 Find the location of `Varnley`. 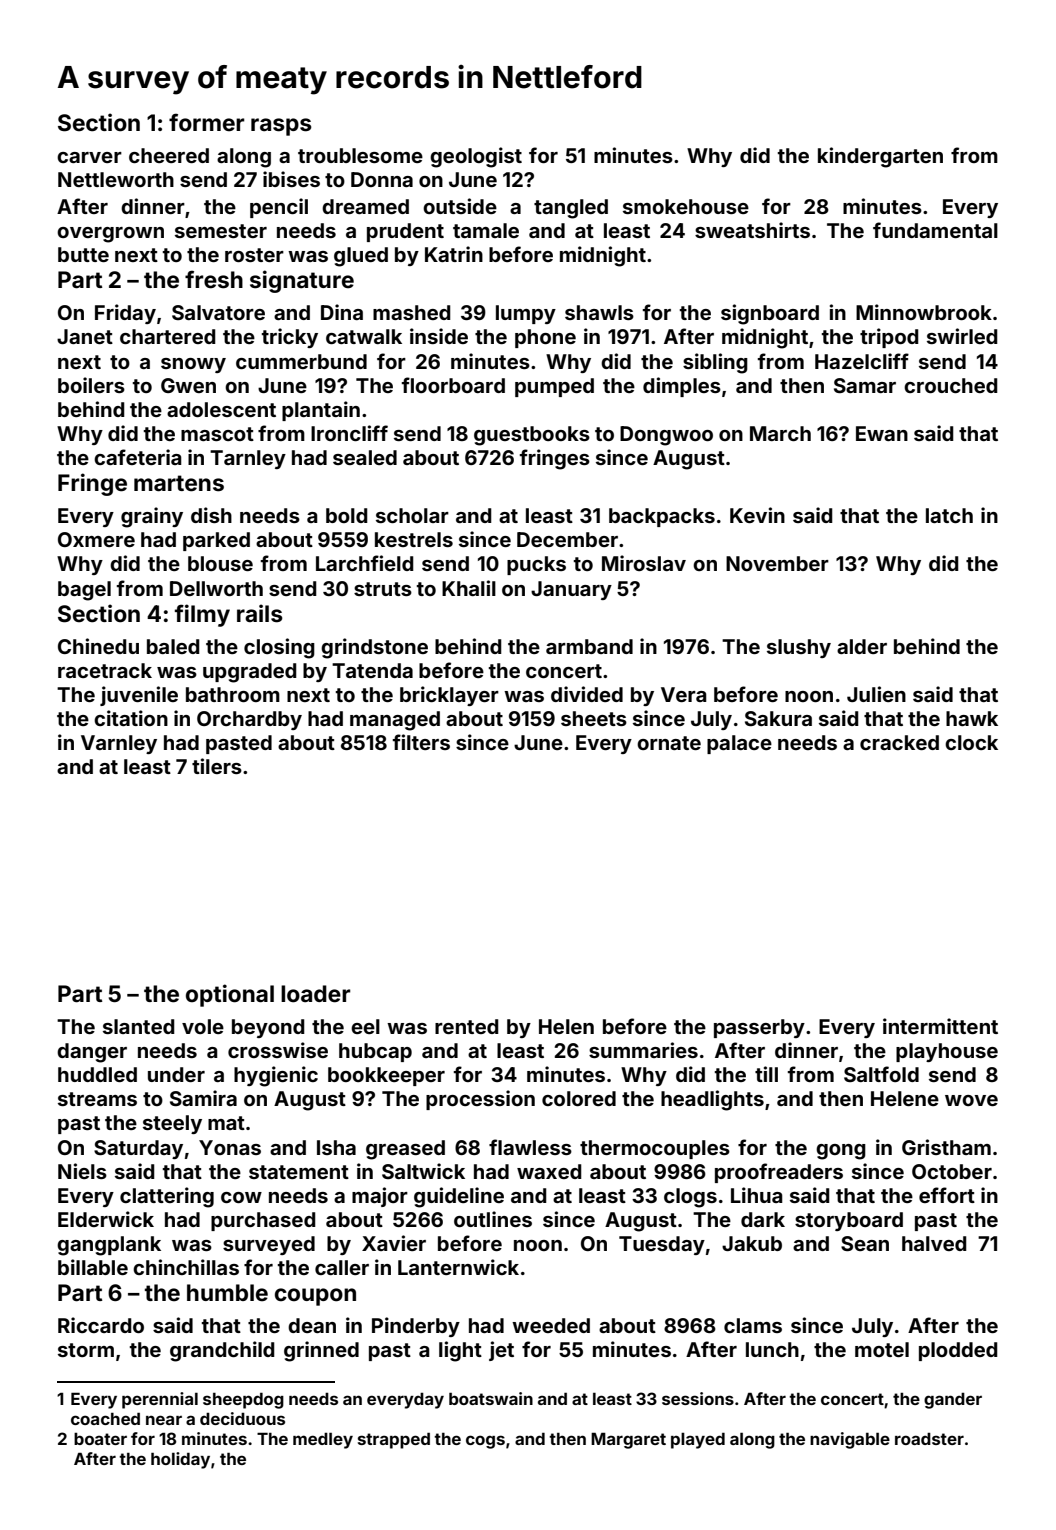

Varnley is located at coordinates (119, 744).
